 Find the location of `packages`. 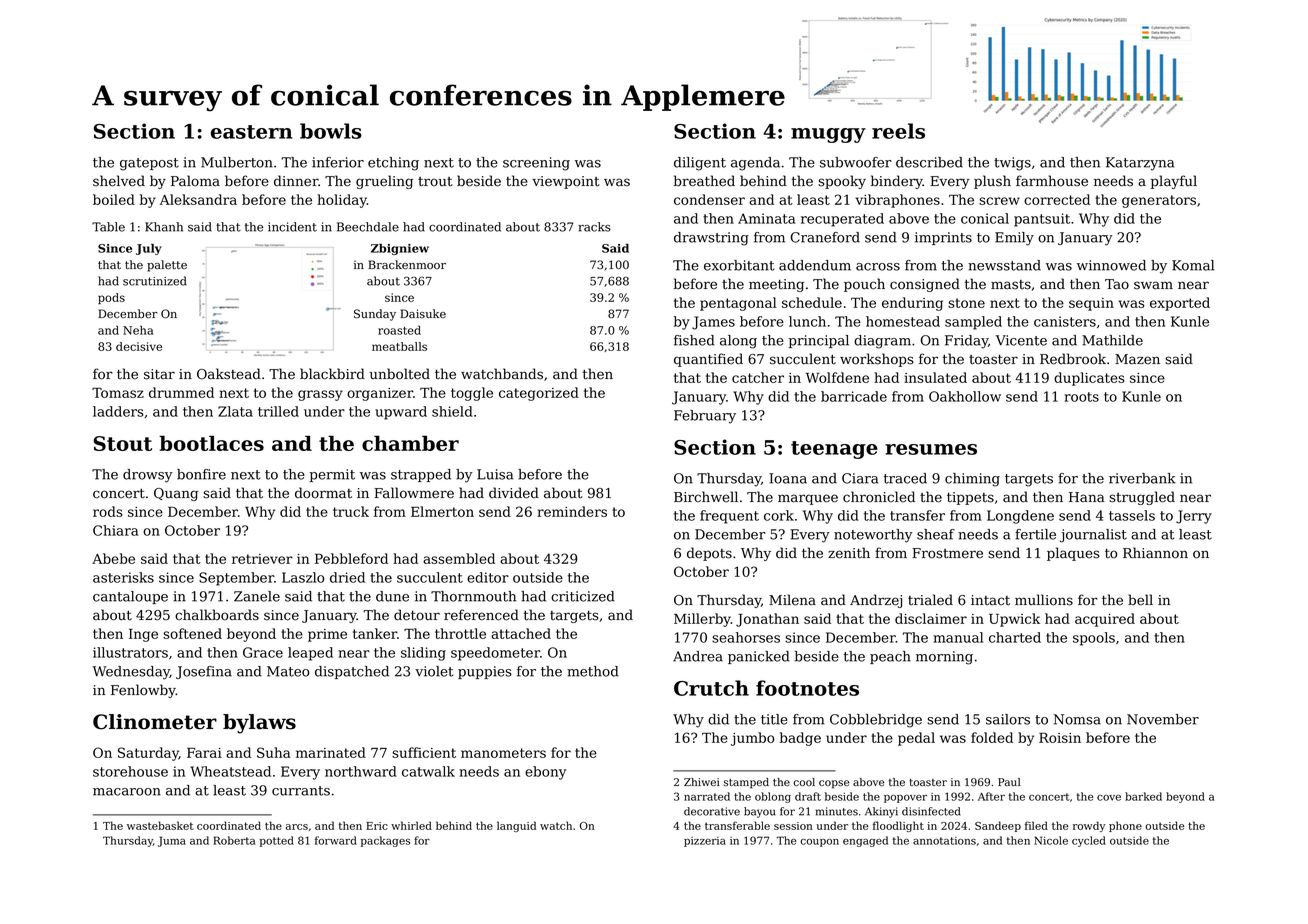

packages is located at coordinates (385, 841).
